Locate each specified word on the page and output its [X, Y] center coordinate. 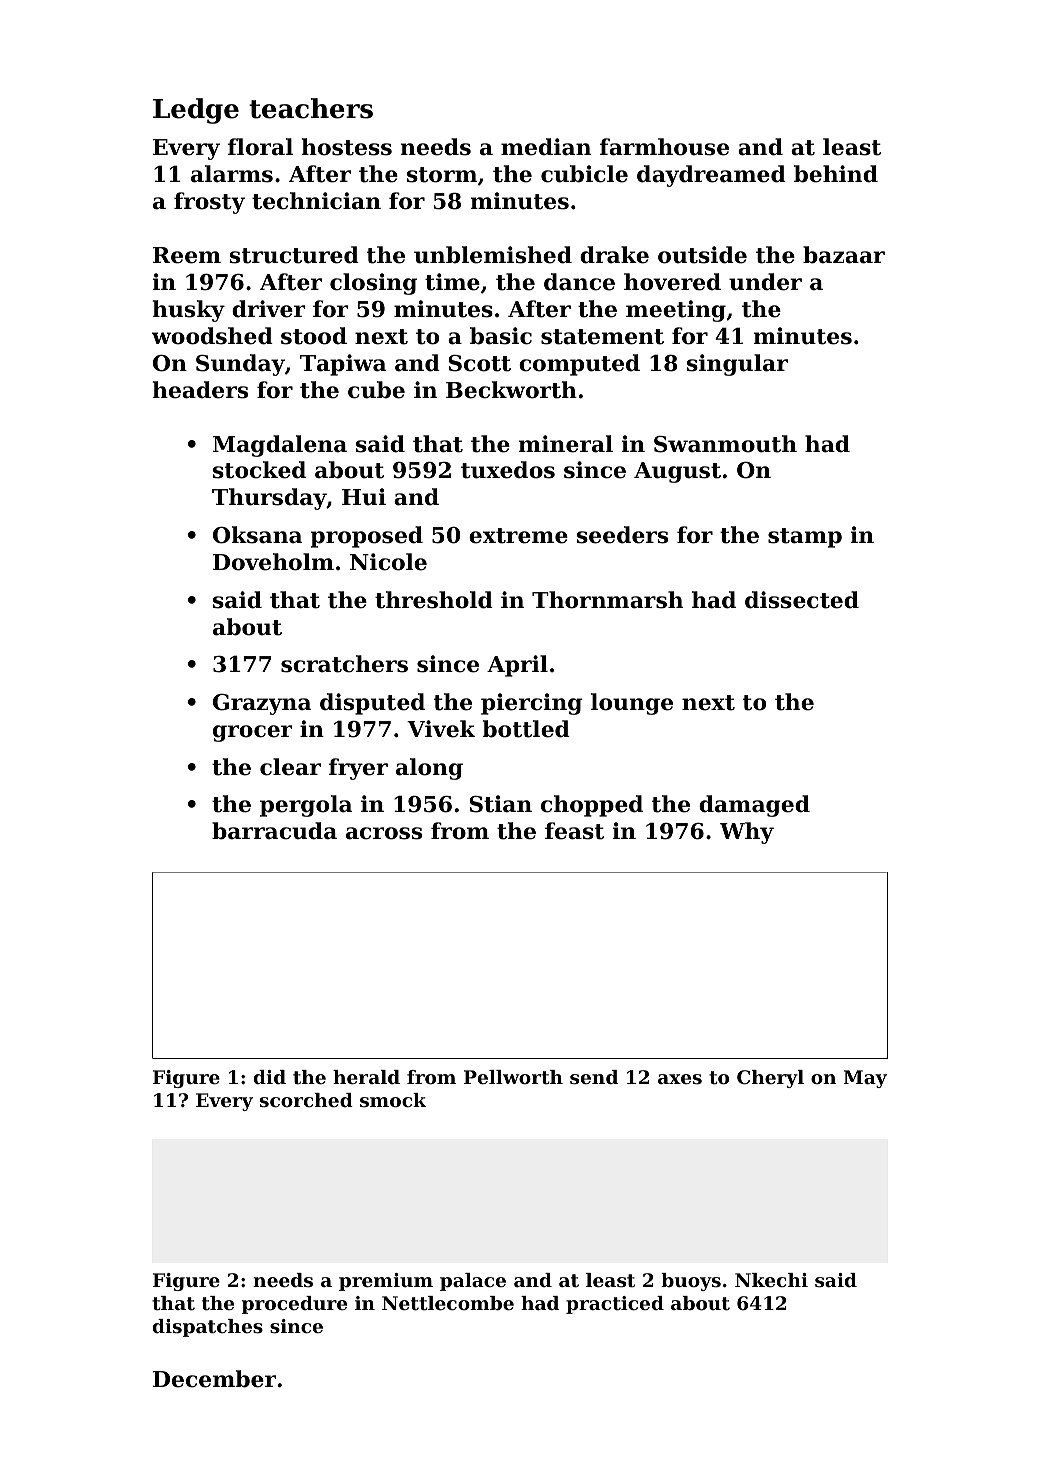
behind [836, 174]
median [546, 147]
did [270, 1077]
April [517, 666]
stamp [805, 538]
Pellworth [513, 1077]
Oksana [257, 535]
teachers [311, 108]
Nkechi [771, 1280]
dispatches [208, 1328]
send [594, 1077]
